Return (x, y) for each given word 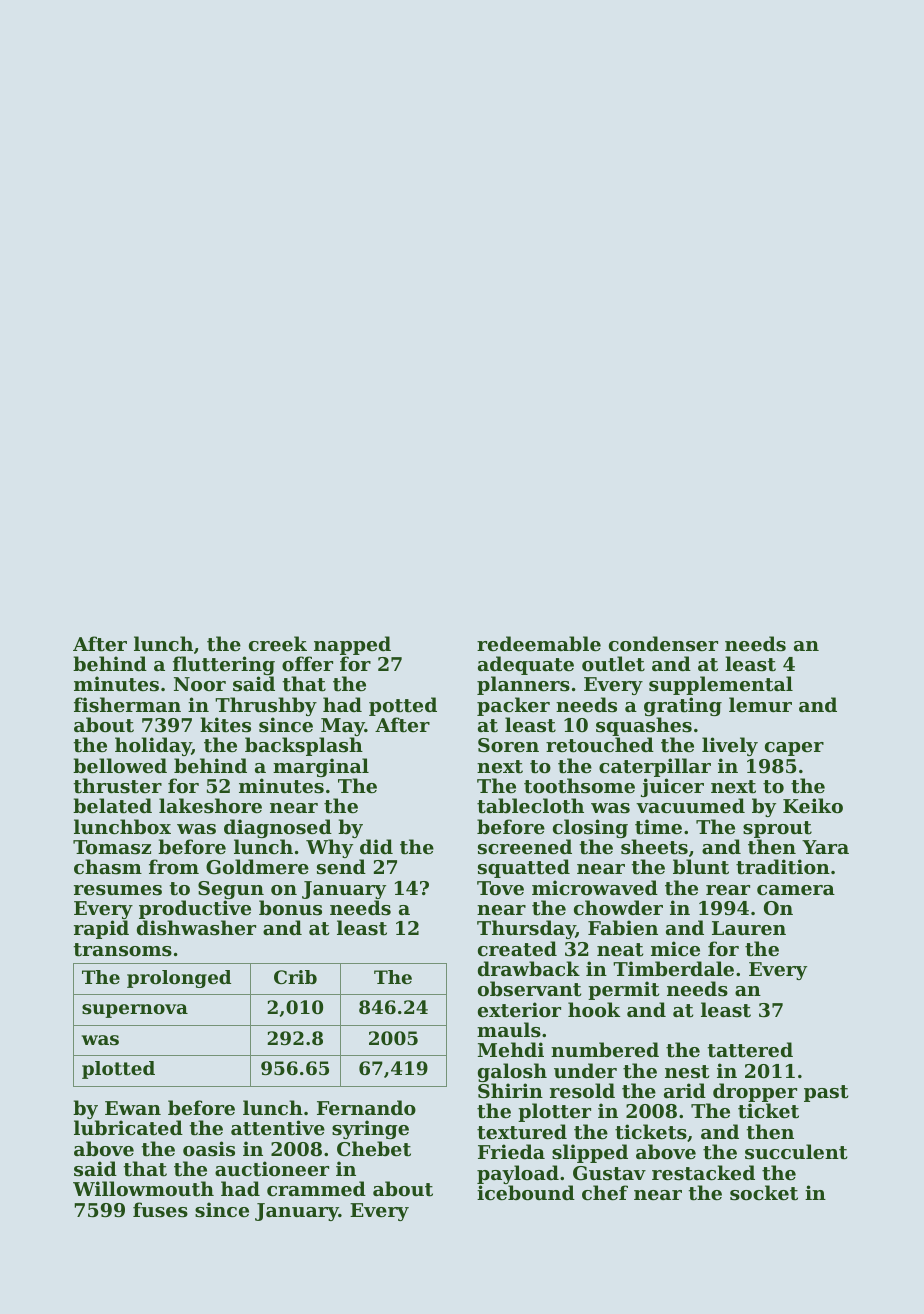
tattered (750, 1050)
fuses (160, 1210)
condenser (663, 644)
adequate (526, 666)
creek (278, 643)
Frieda (511, 1151)
